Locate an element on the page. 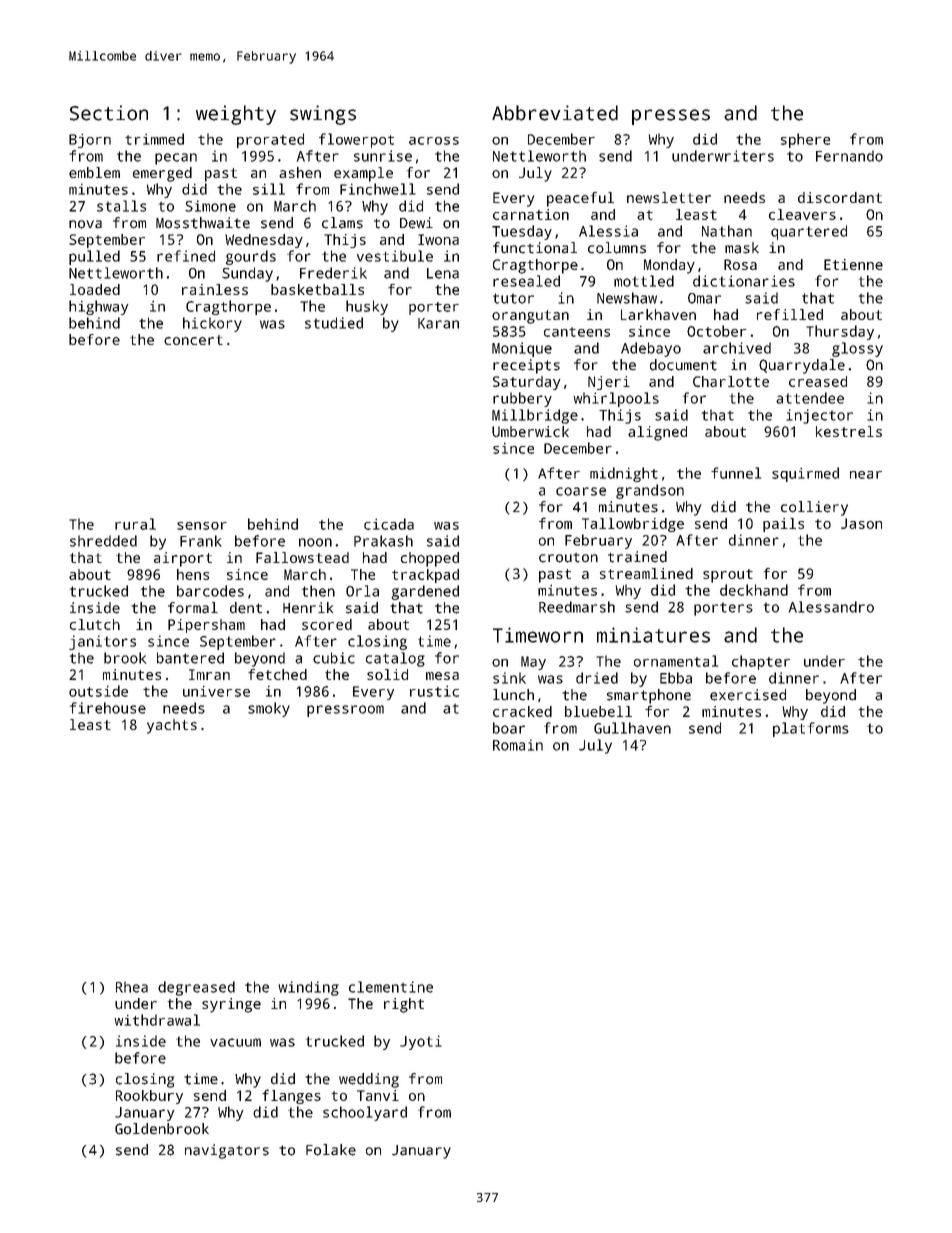 This page has height=1233, width=952. weighty is located at coordinates (236, 115).
